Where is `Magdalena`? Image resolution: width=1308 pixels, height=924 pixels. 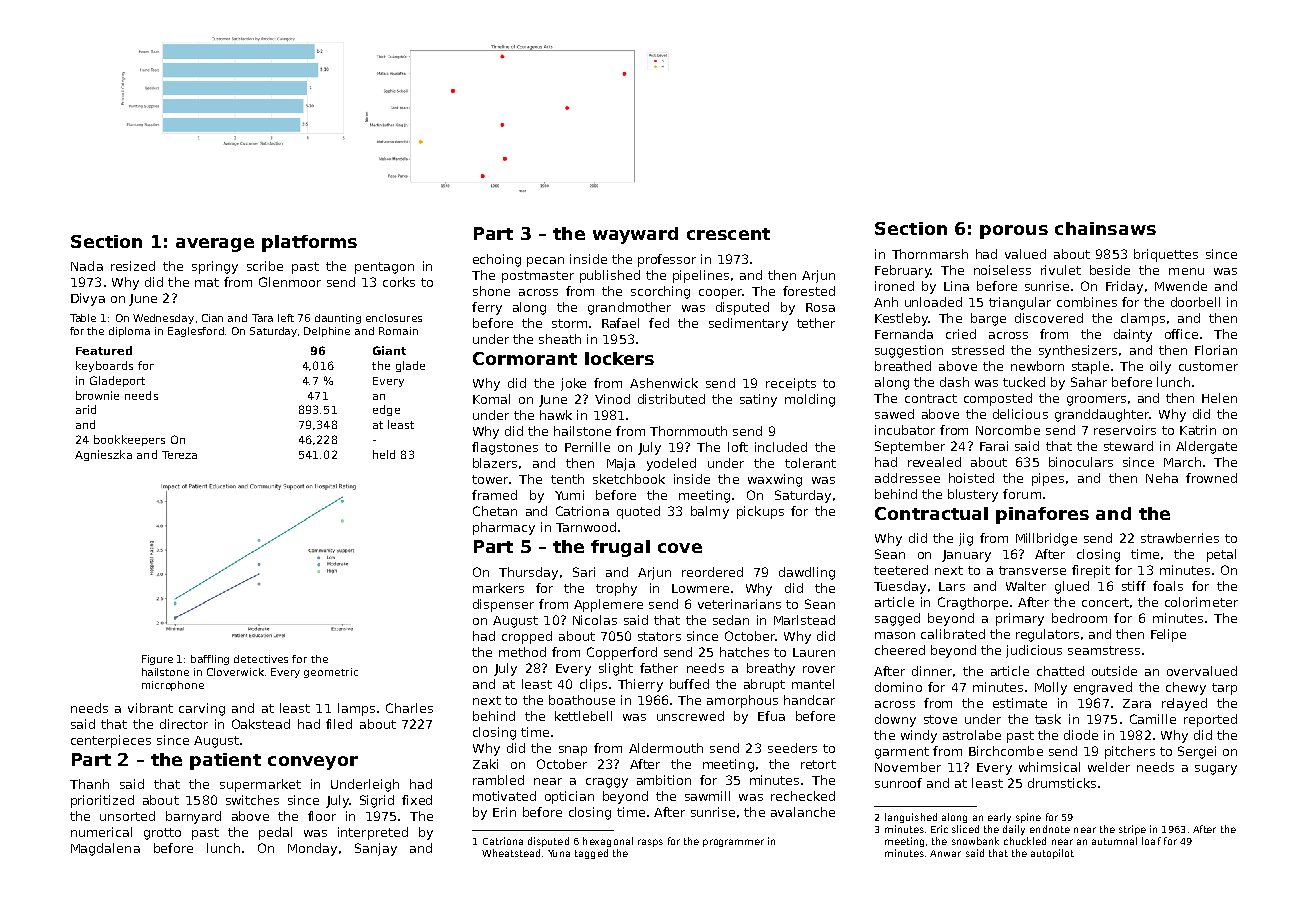
Magdalena is located at coordinates (105, 849).
